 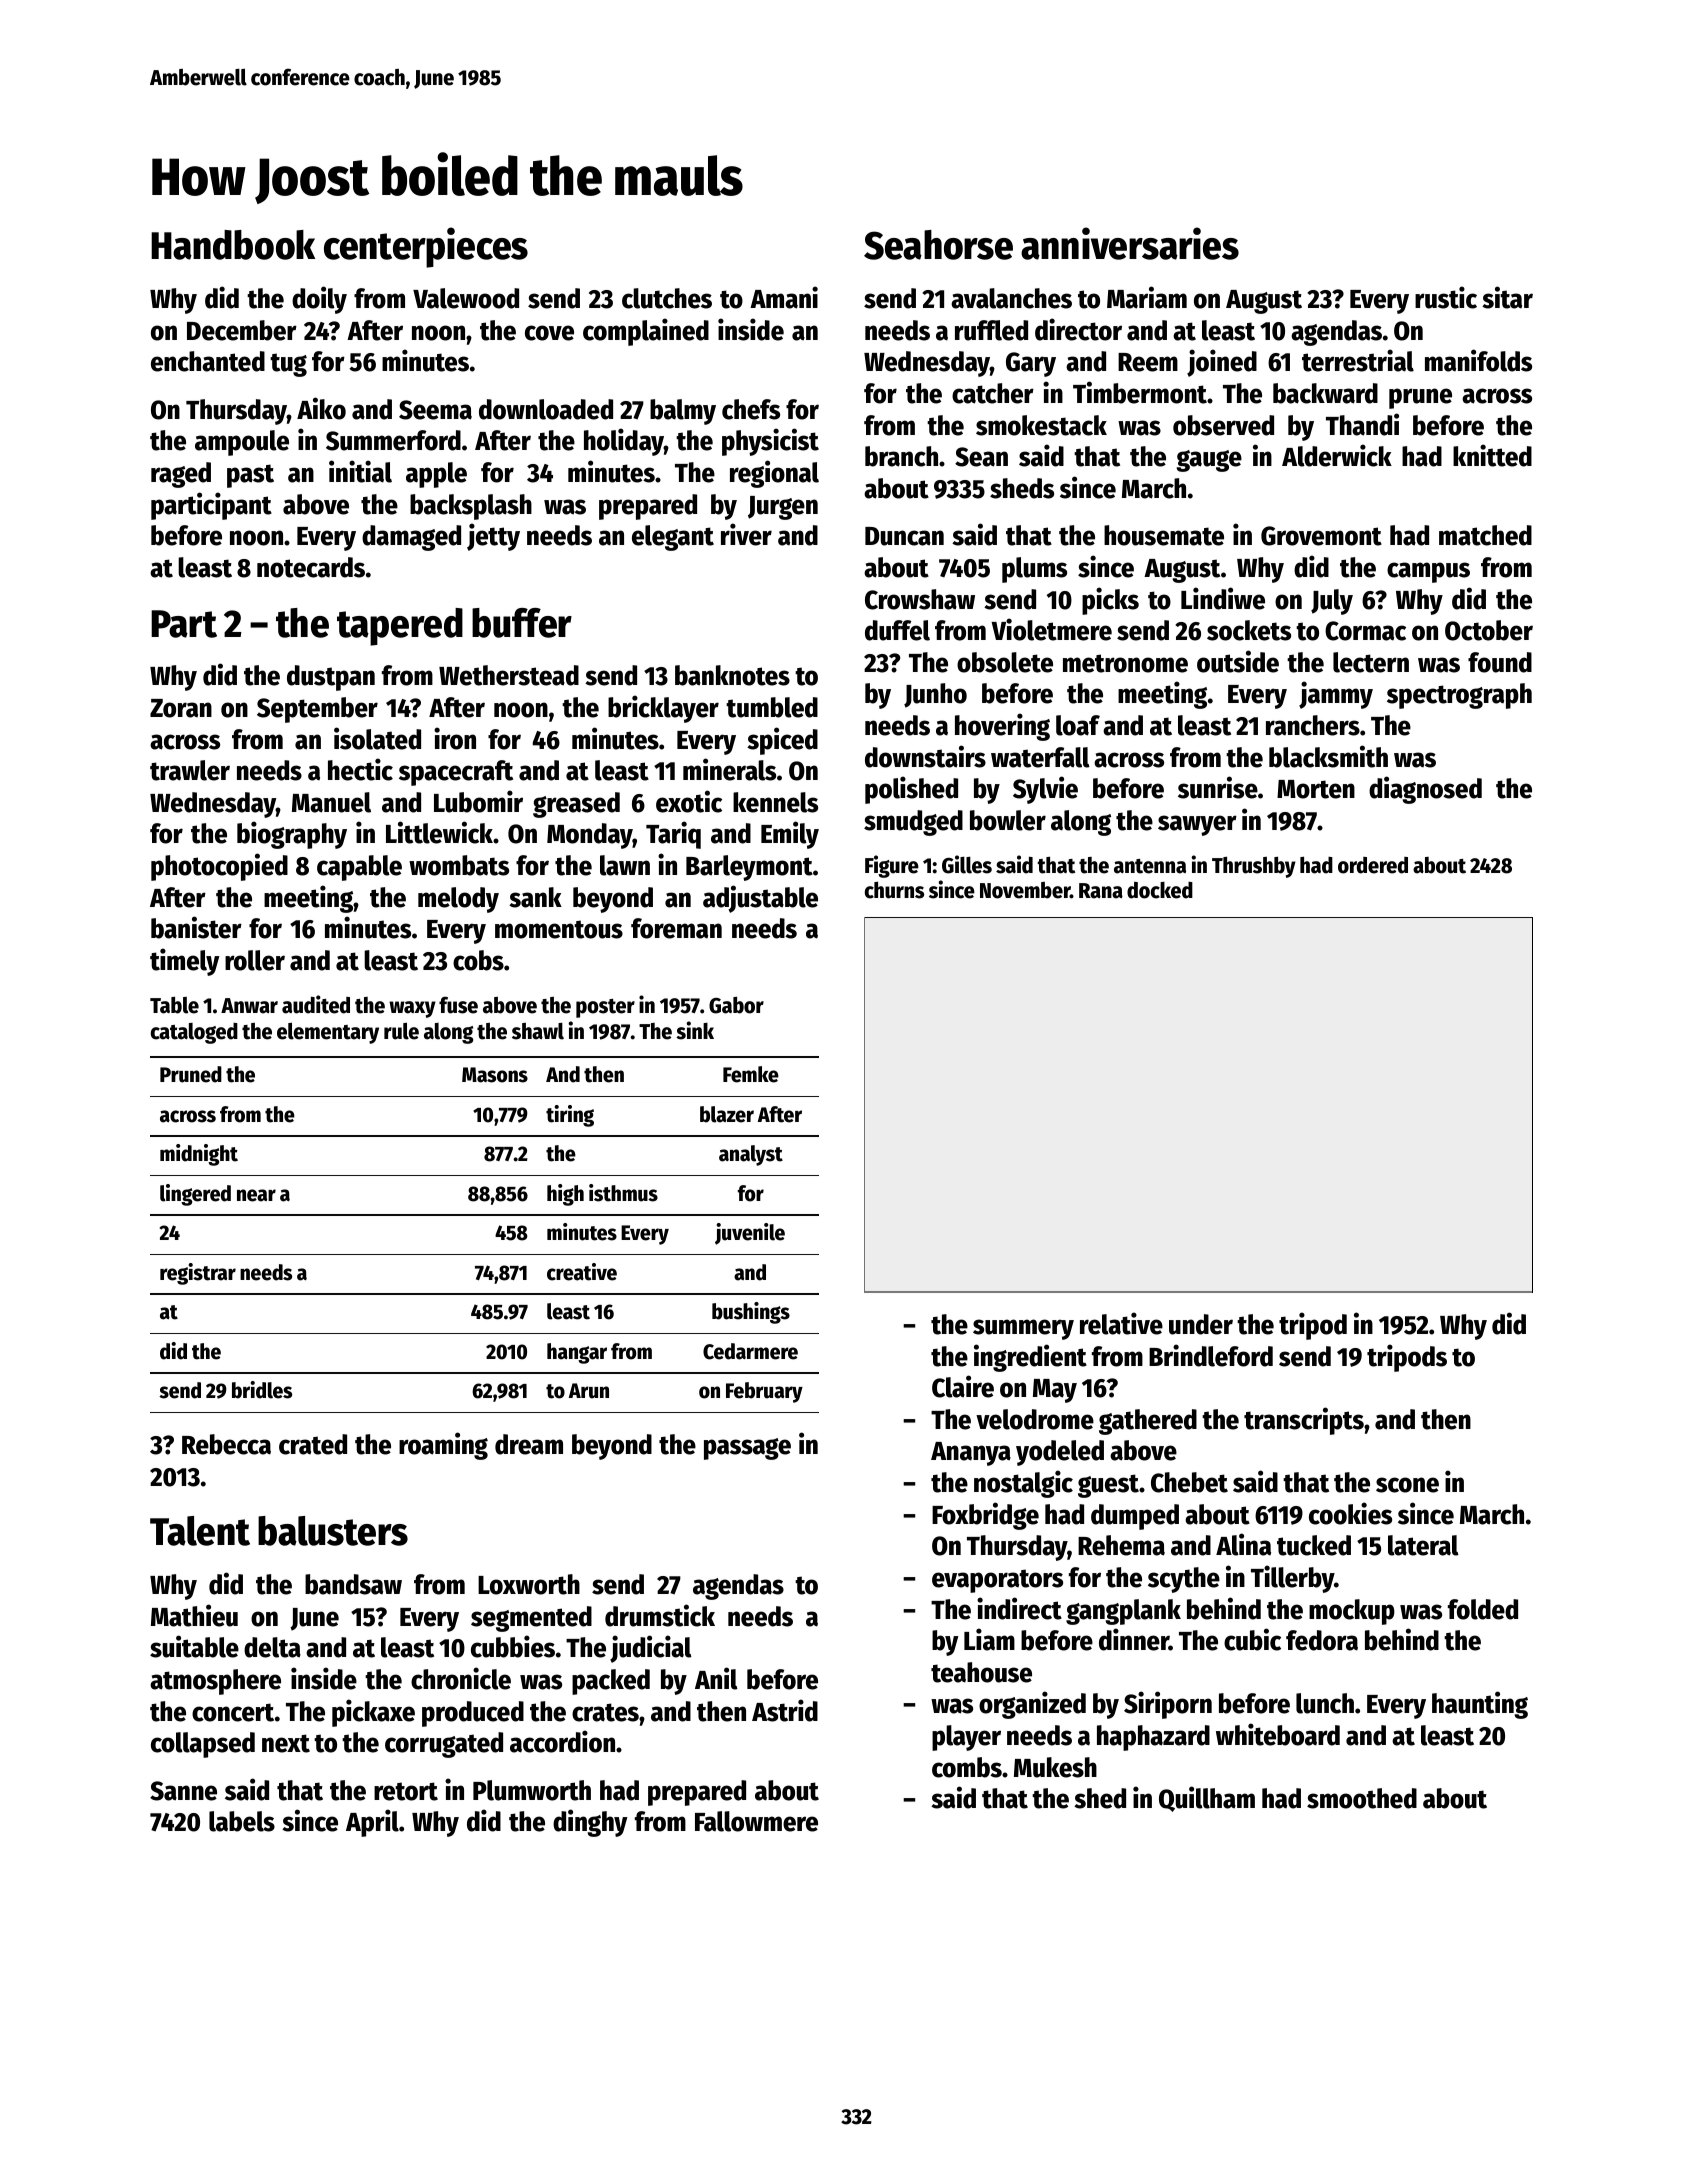 I want to click on downloaded, so click(x=546, y=409).
